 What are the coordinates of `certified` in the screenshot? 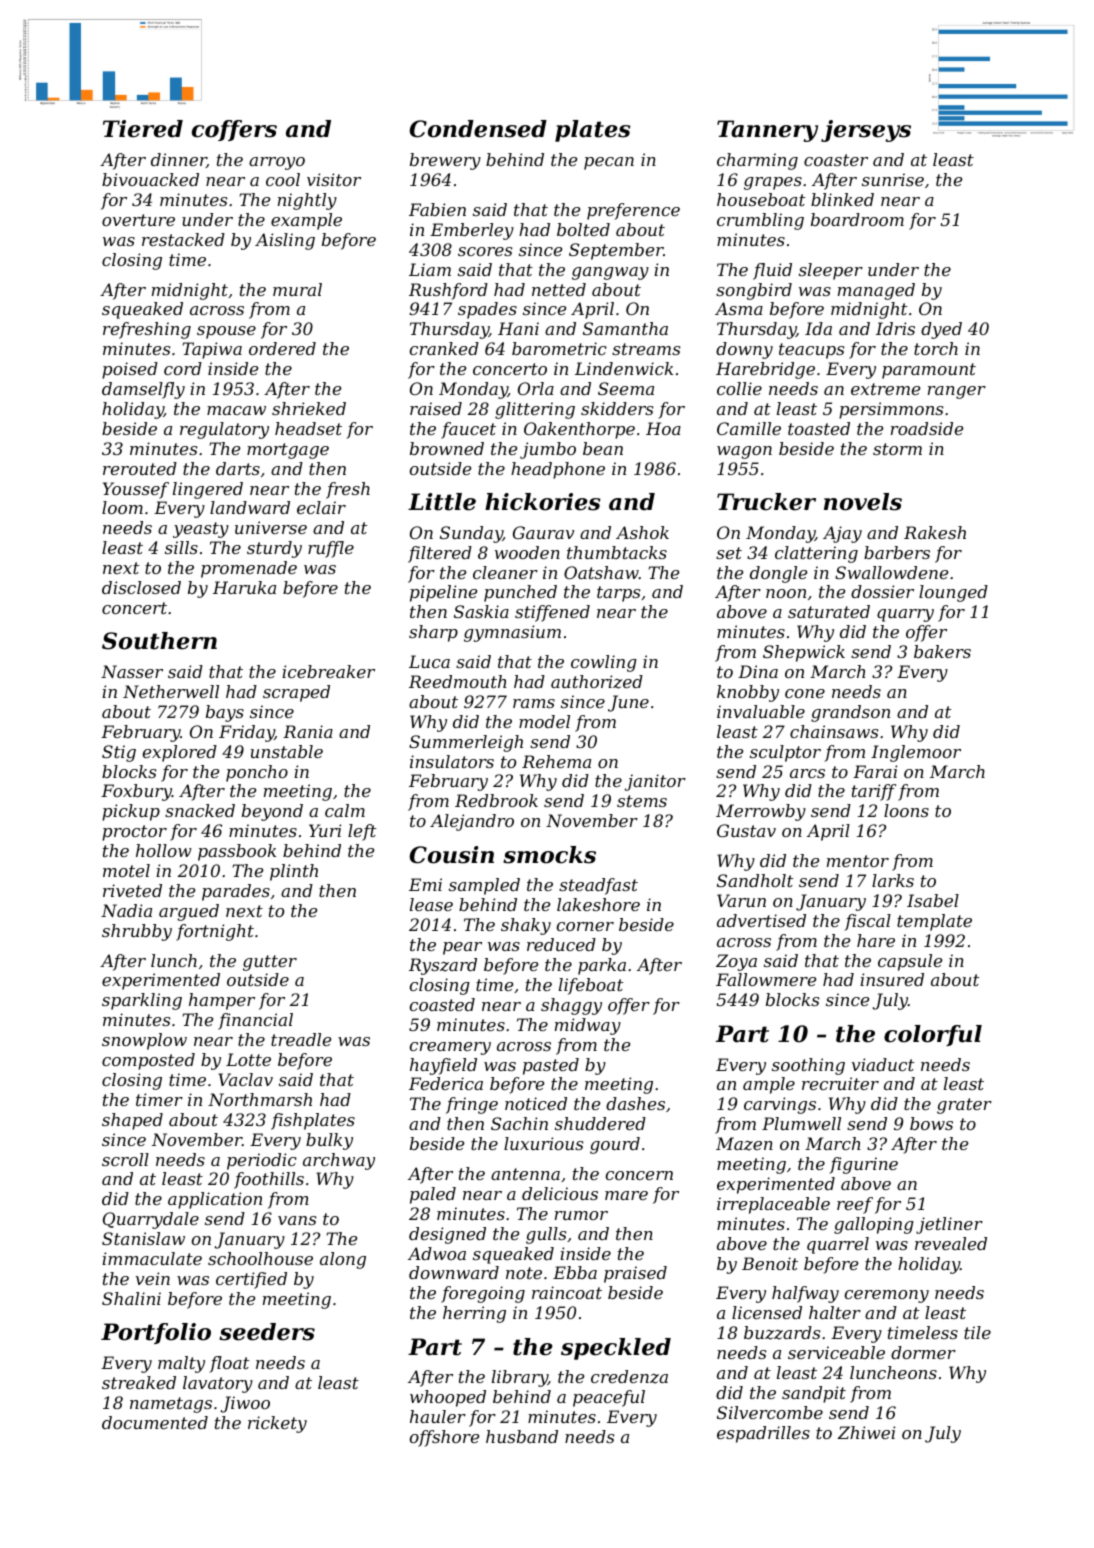 It's located at (251, 1280).
